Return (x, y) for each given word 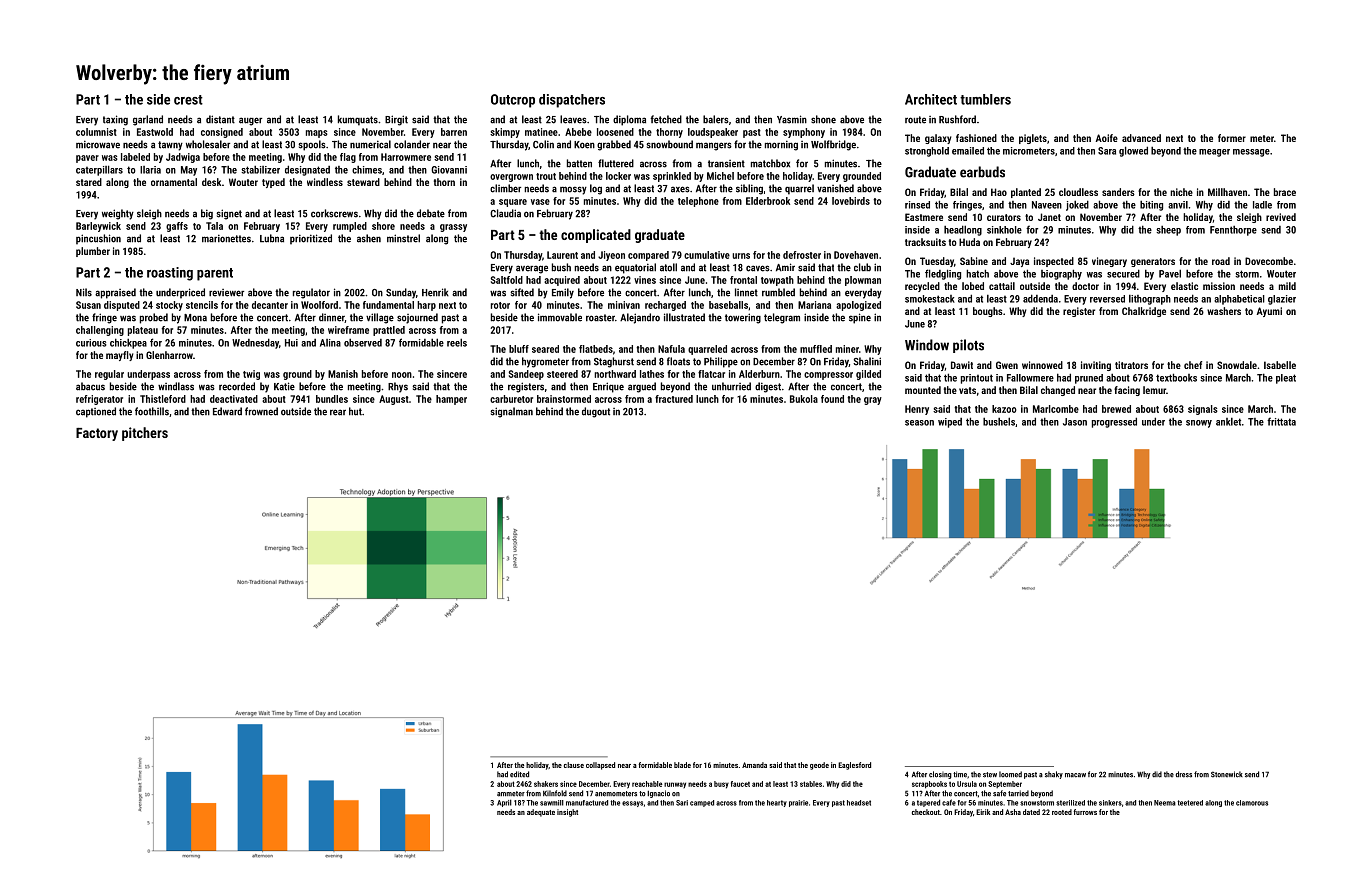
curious (91, 343)
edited (519, 774)
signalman (511, 412)
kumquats (358, 120)
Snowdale (1237, 365)
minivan (624, 305)
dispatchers (572, 101)
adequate (541, 813)
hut (355, 411)
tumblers (985, 99)
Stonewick (1227, 774)
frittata (1281, 421)
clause (574, 765)
